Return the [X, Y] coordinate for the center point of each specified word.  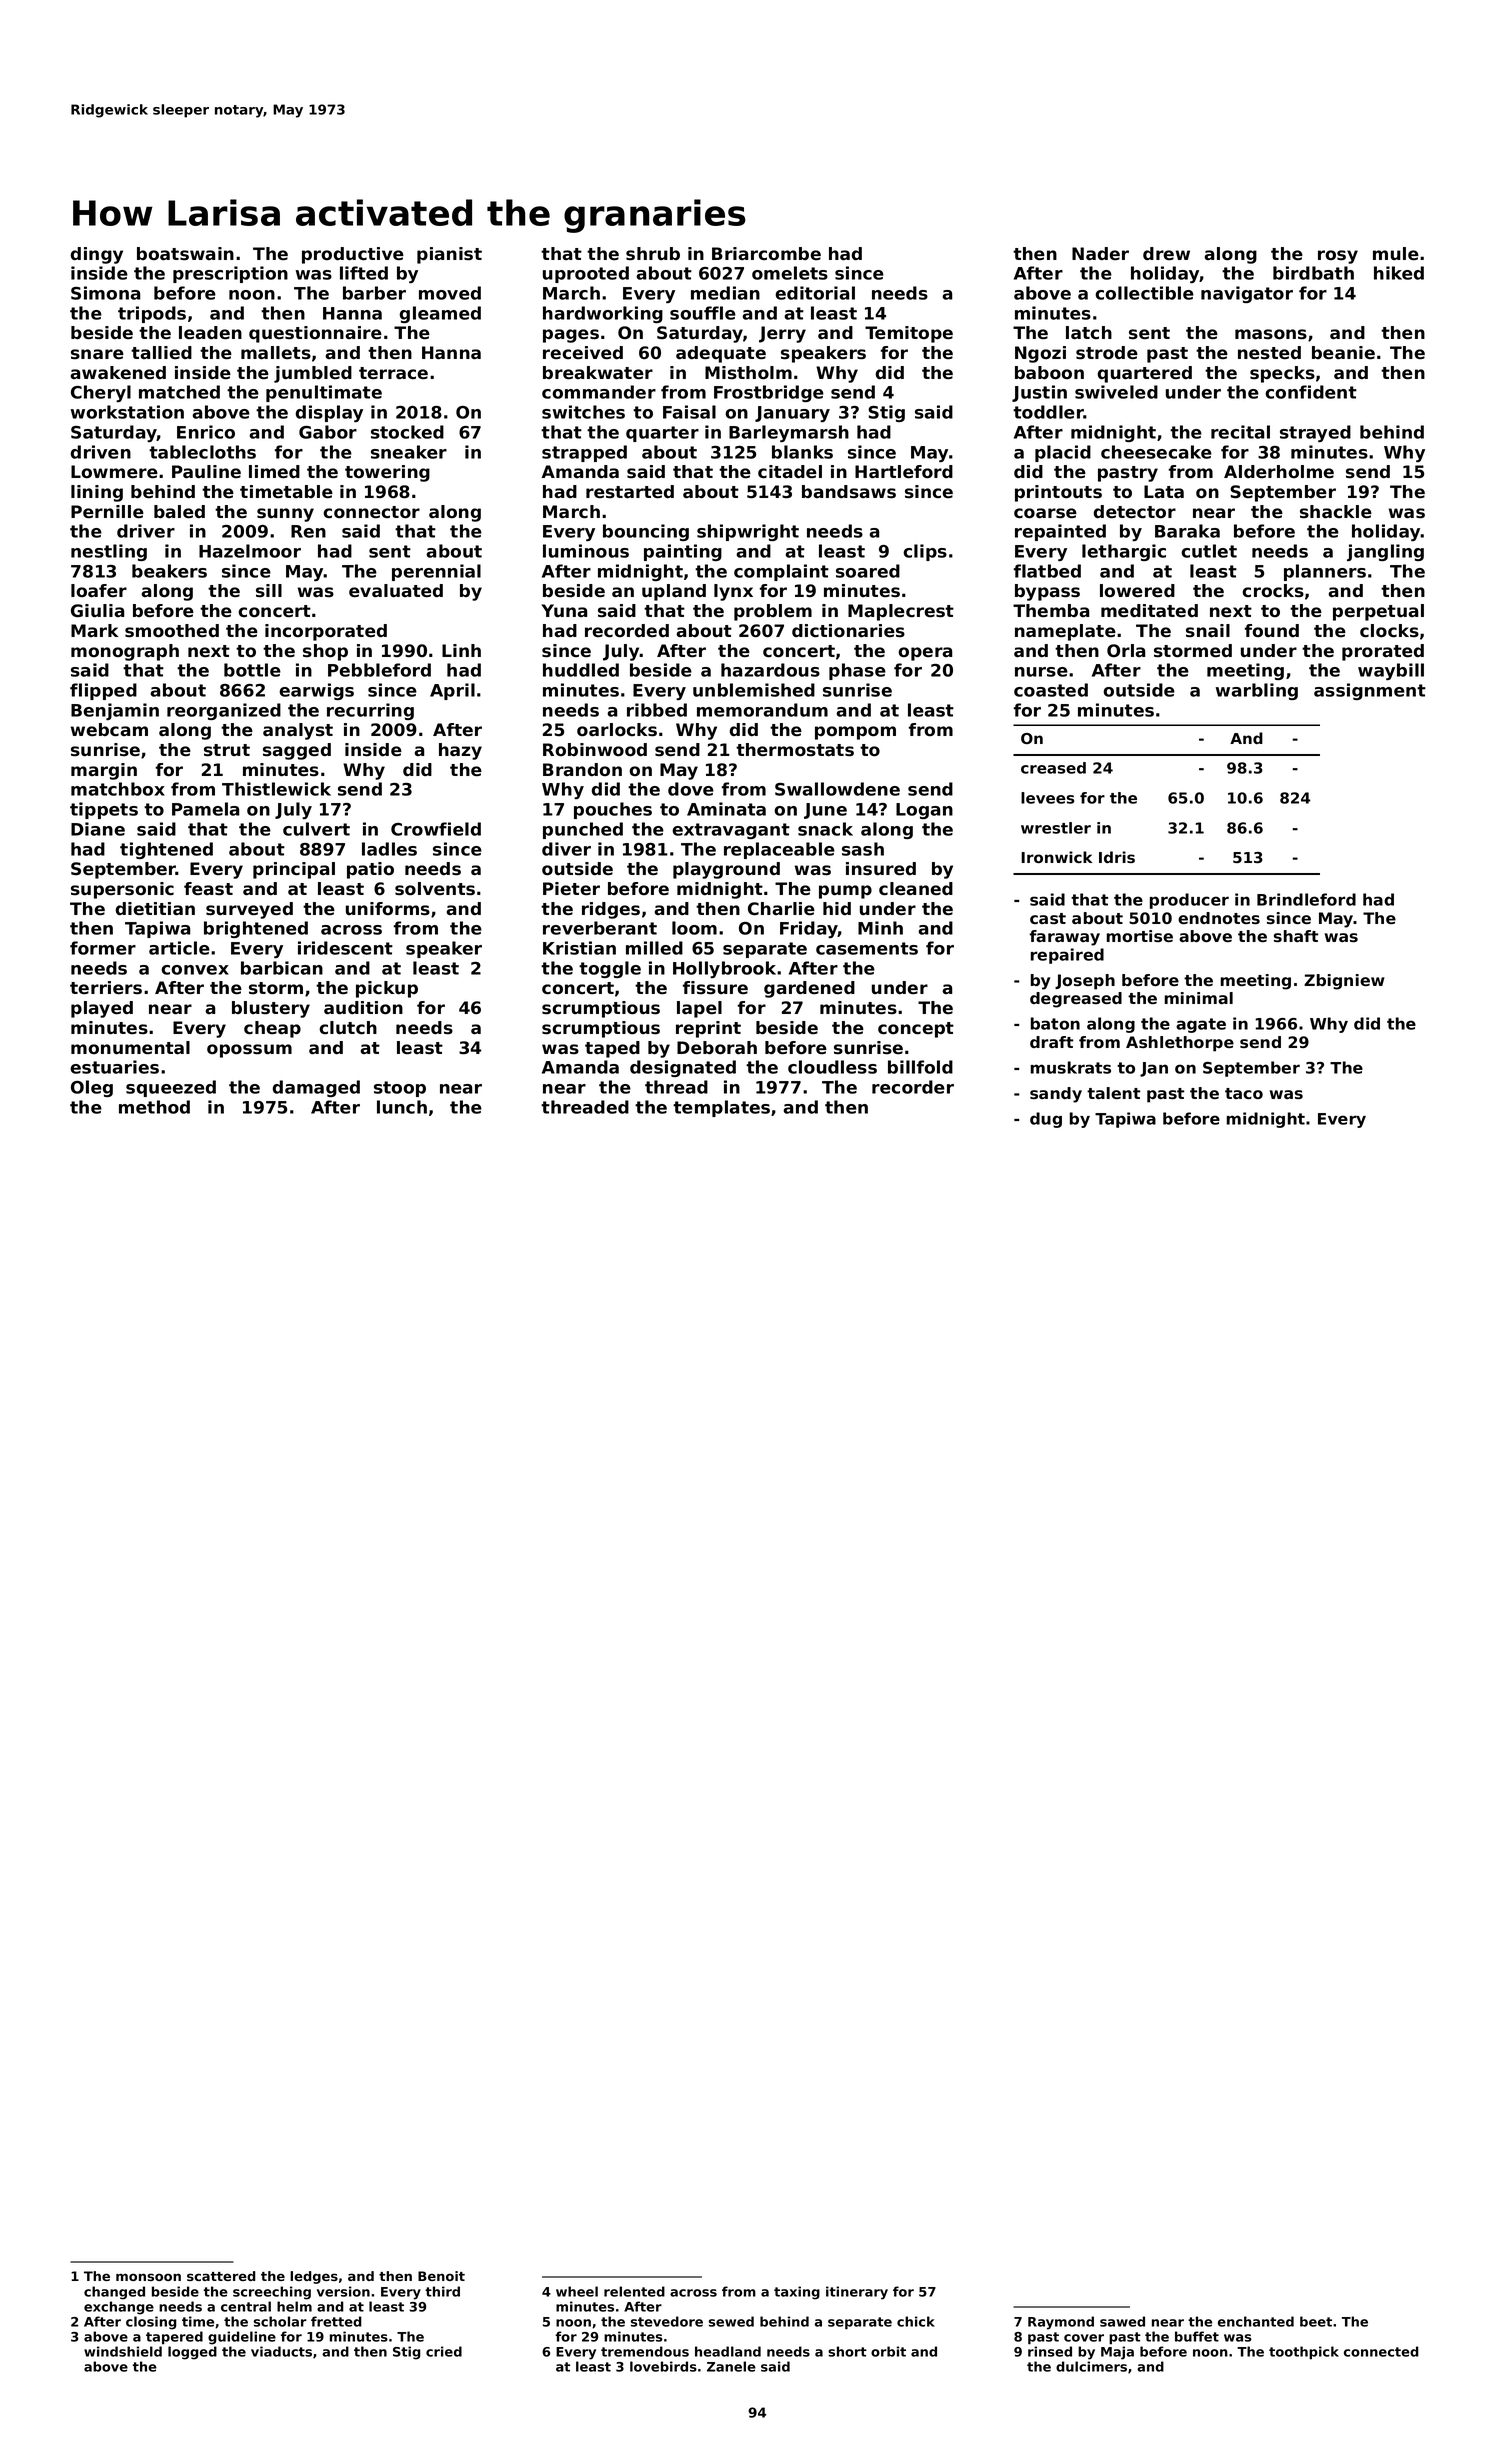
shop [325, 652]
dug [1046, 1120]
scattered [221, 2276]
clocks [1389, 631]
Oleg [92, 1088]
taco [1244, 1093]
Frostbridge [769, 393]
